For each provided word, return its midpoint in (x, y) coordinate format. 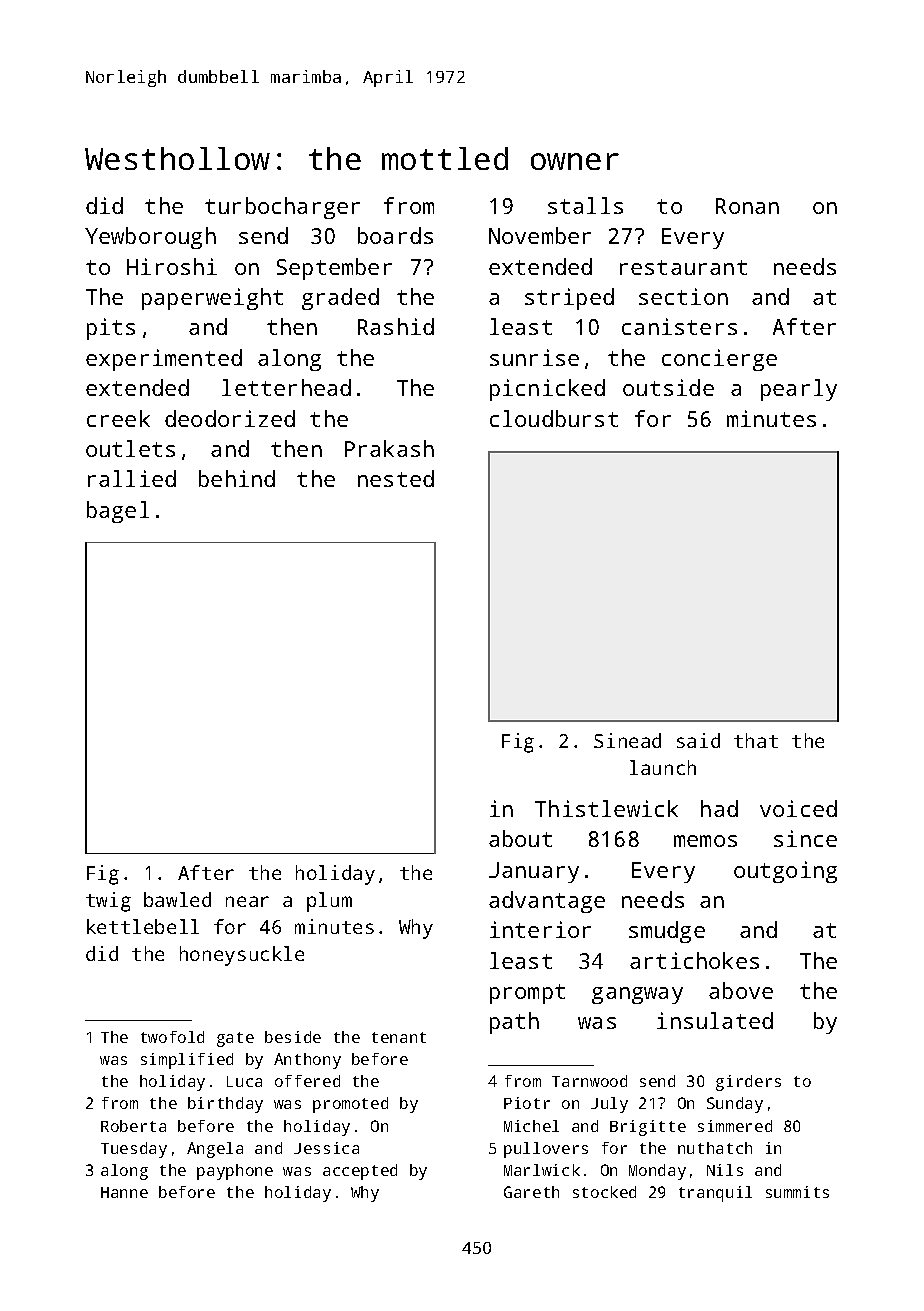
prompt (527, 994)
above (741, 990)
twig (108, 902)
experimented (164, 360)
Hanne (124, 1192)
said (698, 740)
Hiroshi (172, 266)
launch (663, 767)
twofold (172, 1037)
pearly (799, 390)
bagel (118, 512)
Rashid (396, 326)
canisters (679, 326)
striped (569, 299)
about (520, 838)
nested (396, 478)
